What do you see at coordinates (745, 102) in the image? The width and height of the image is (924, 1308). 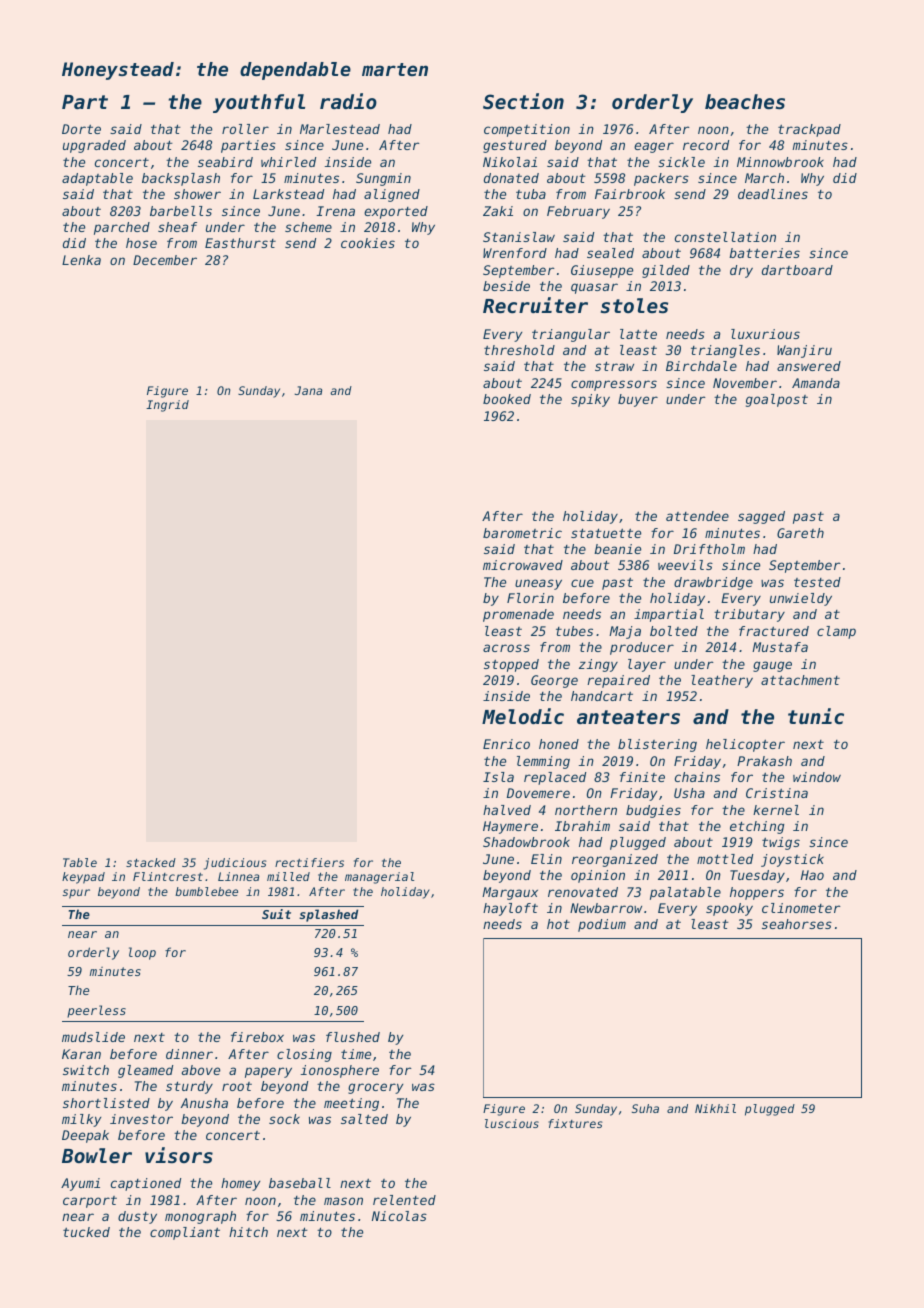 I see `beaches` at bounding box center [745, 102].
